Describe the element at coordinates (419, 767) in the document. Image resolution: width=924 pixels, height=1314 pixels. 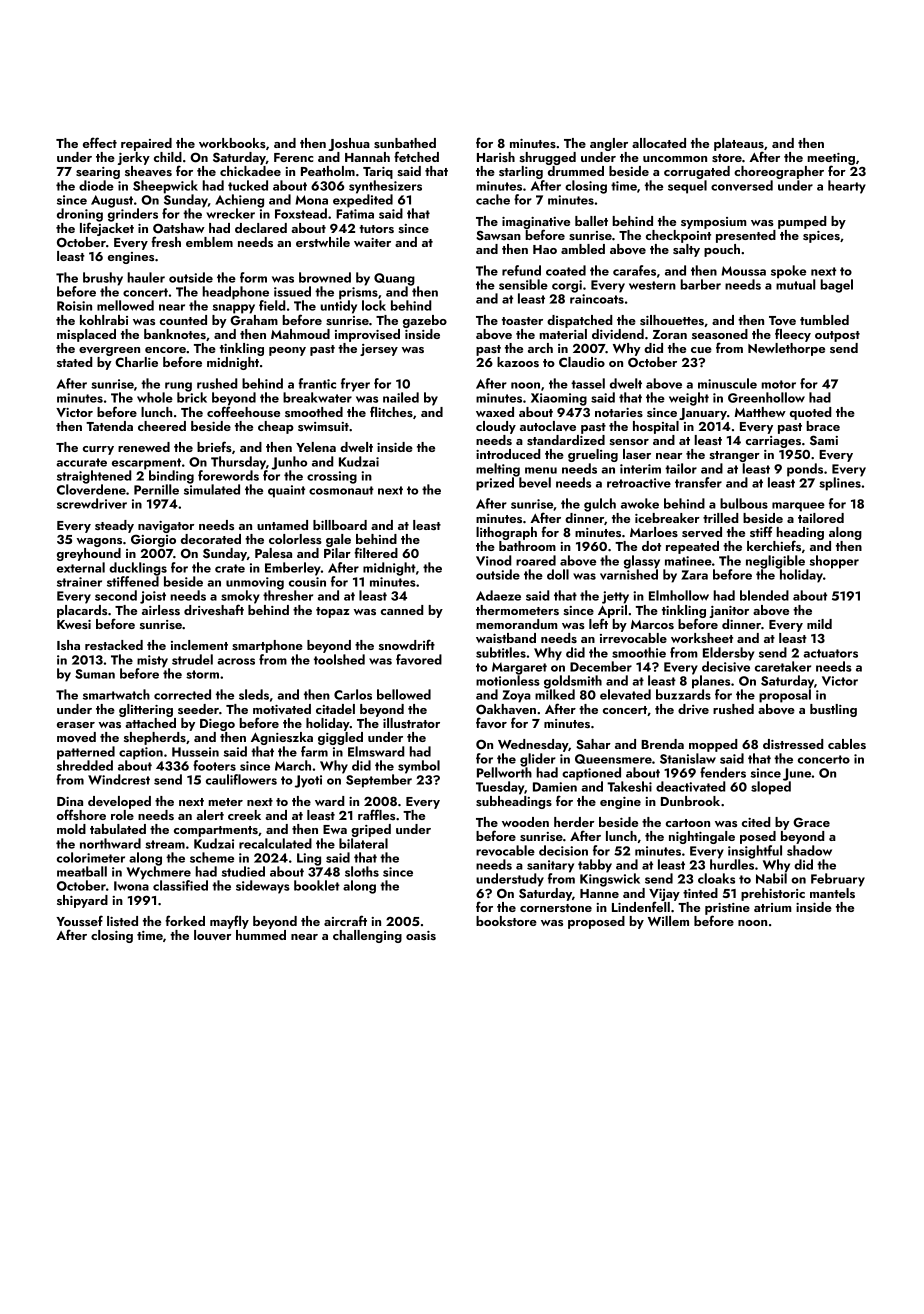
I see `symbol` at that location.
